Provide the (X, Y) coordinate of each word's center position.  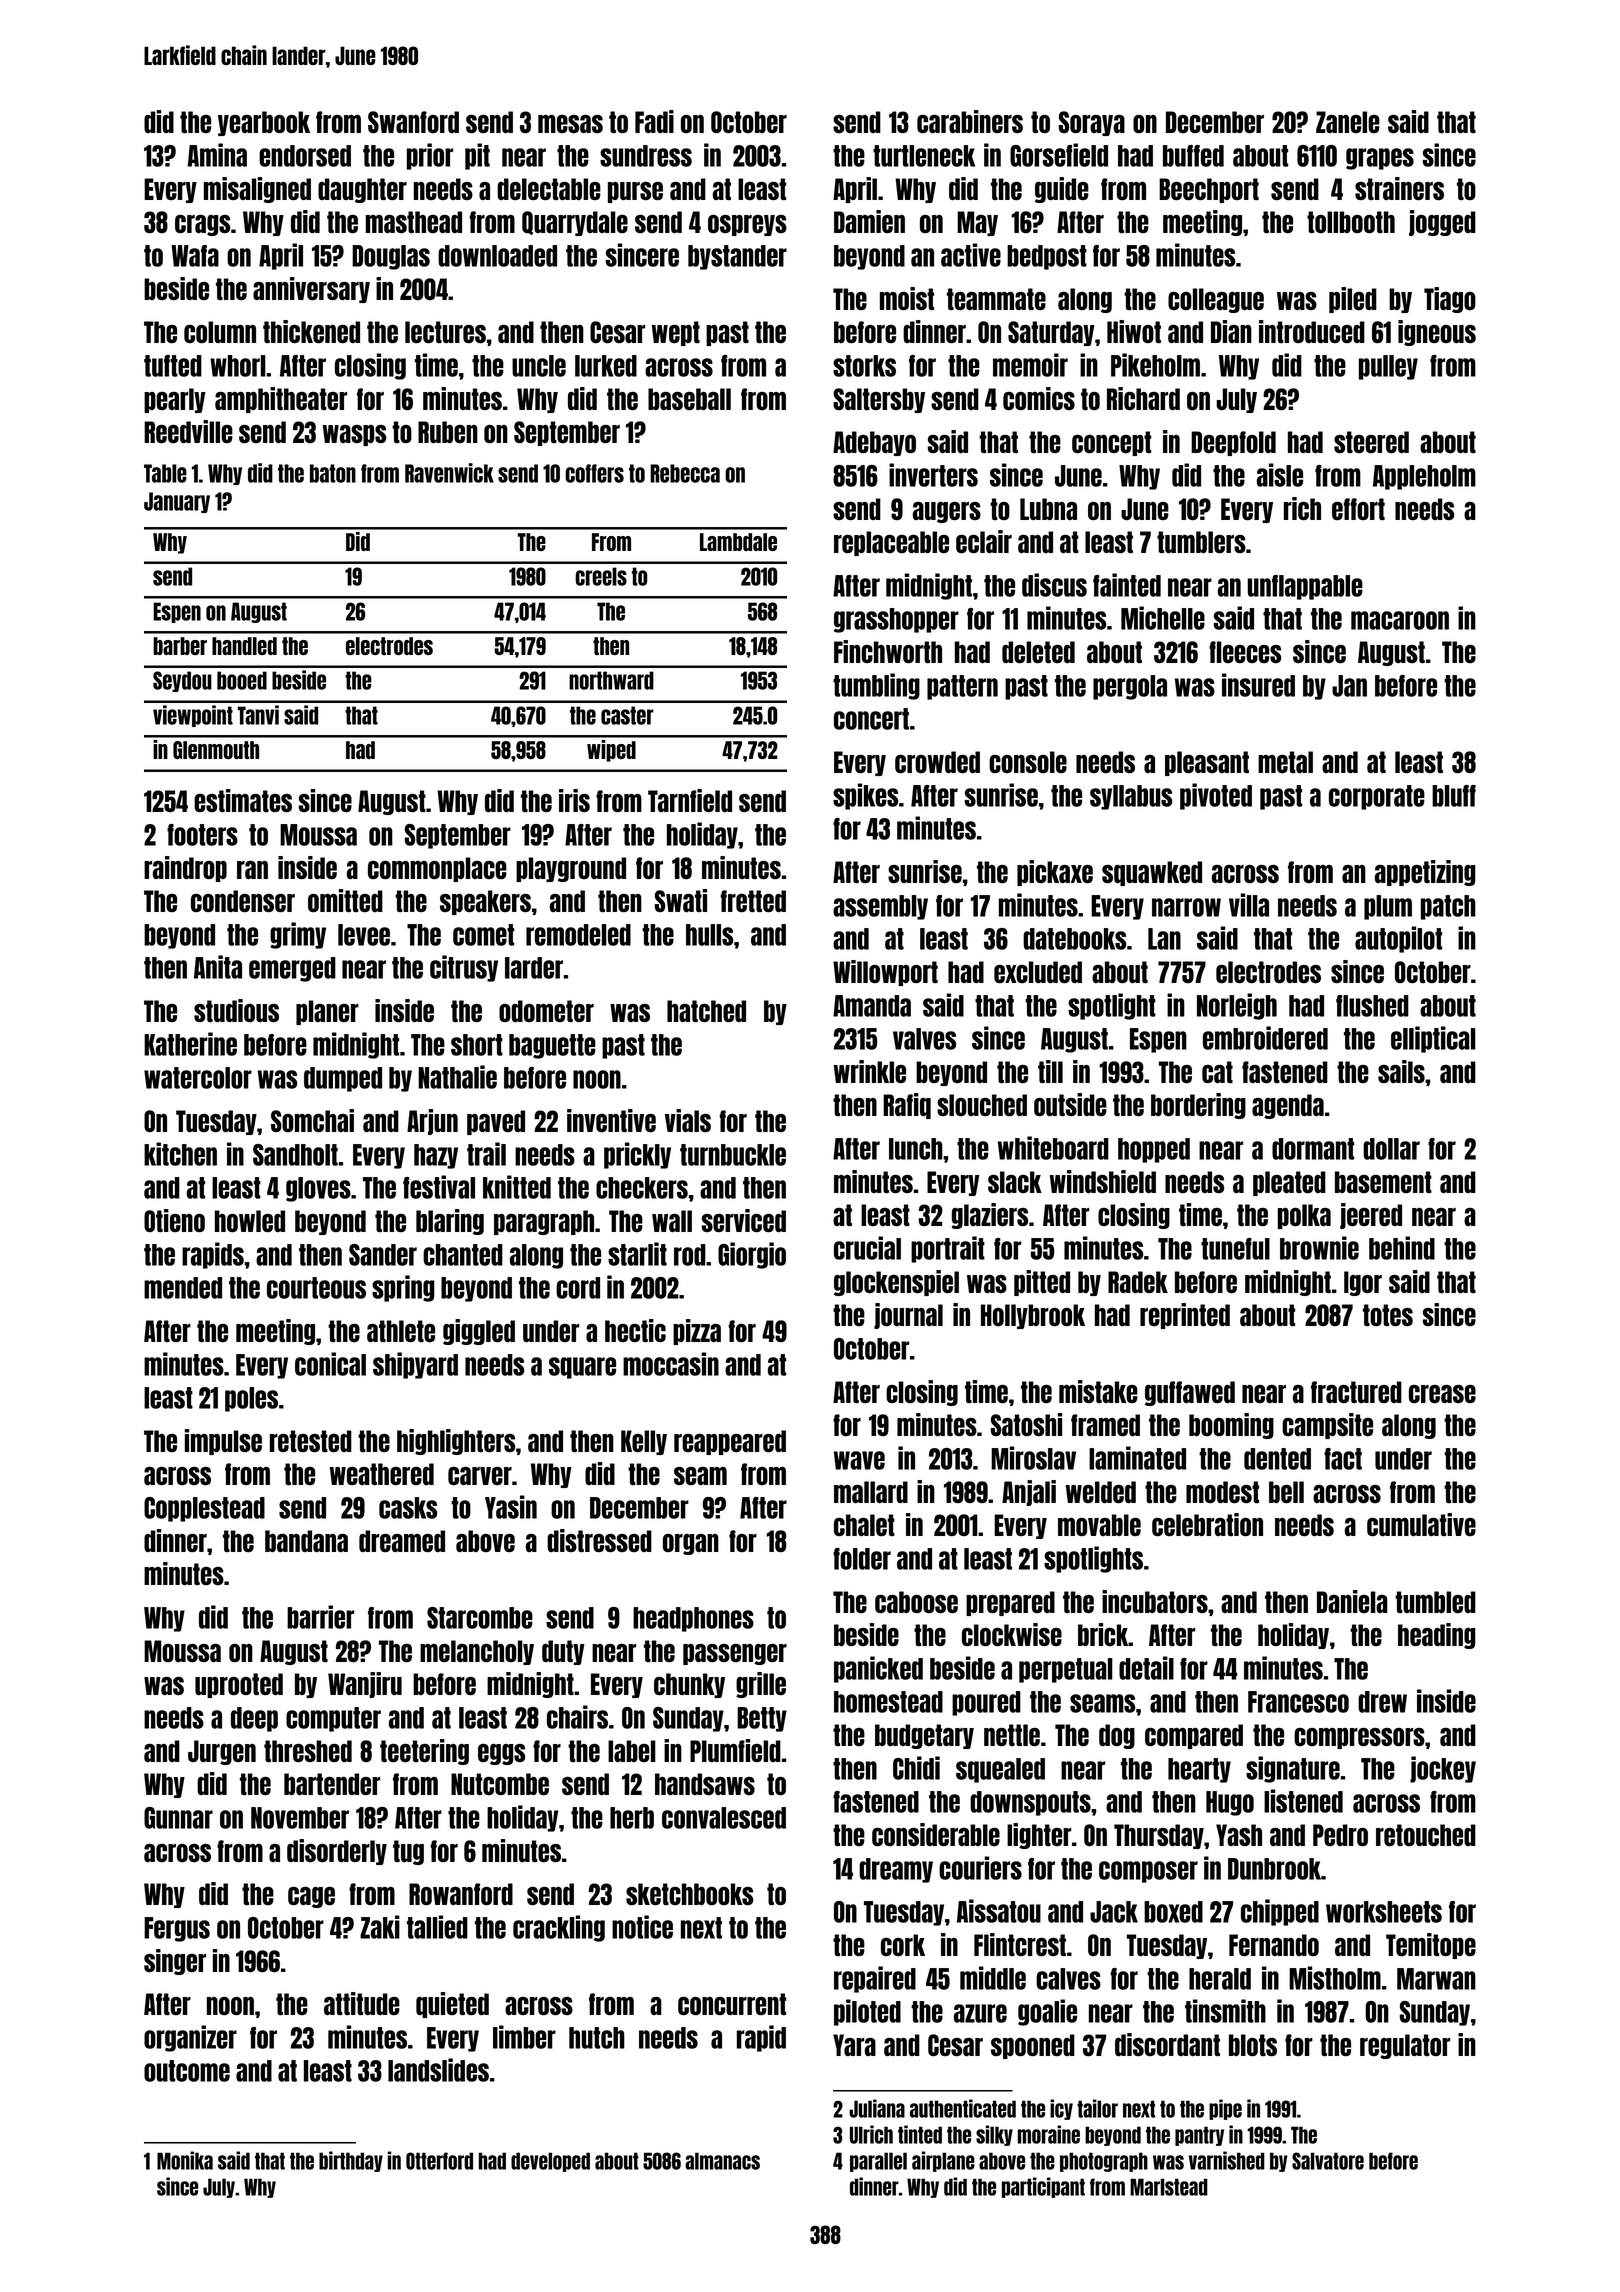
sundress (646, 156)
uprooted (239, 1685)
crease (1442, 1394)
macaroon (1400, 620)
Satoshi (1026, 1424)
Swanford (413, 122)
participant (1043, 2187)
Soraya (1092, 123)
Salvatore (1328, 2161)
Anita (218, 967)
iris (574, 800)
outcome (187, 2071)
